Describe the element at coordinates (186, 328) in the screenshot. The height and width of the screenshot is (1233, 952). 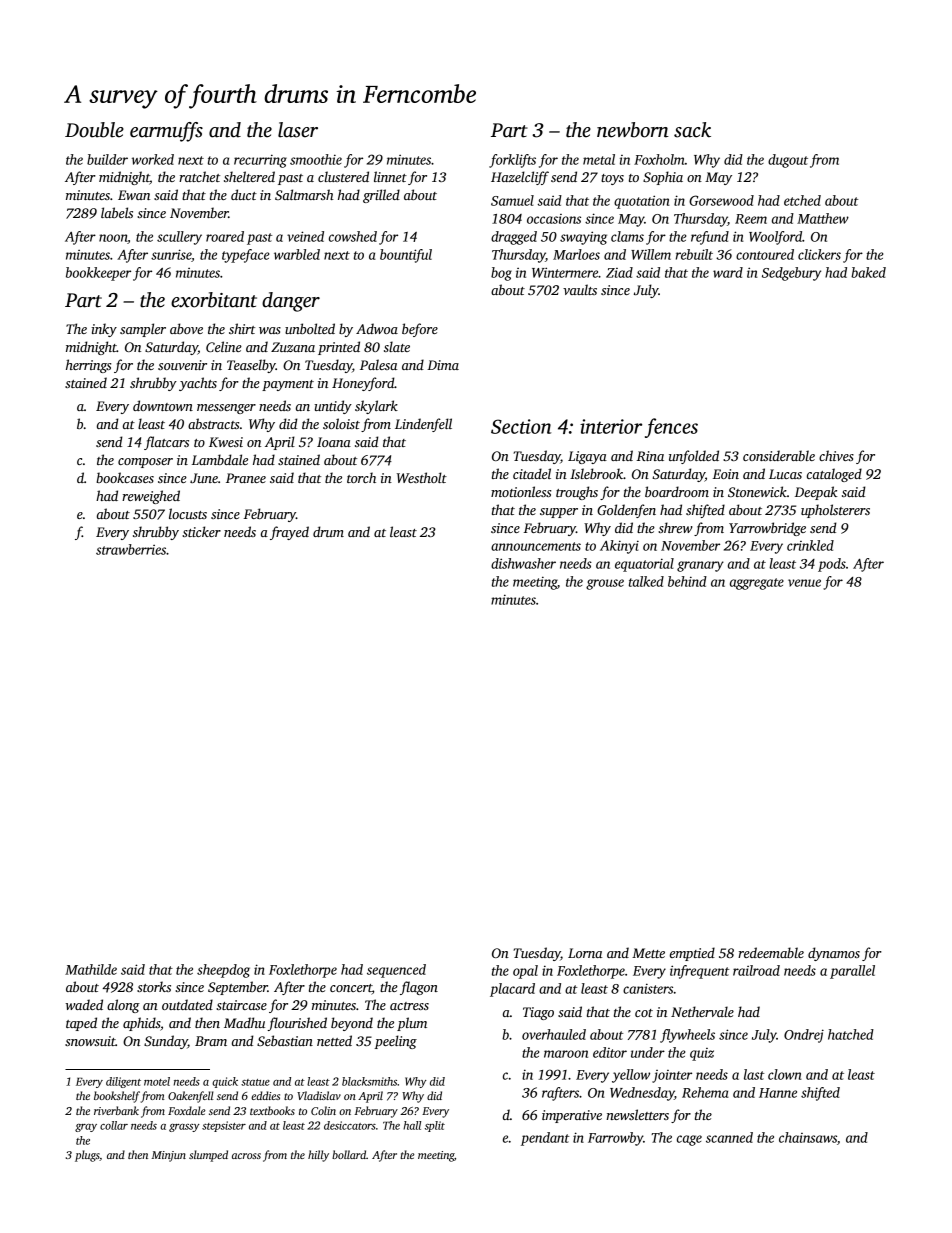
I see `above` at that location.
